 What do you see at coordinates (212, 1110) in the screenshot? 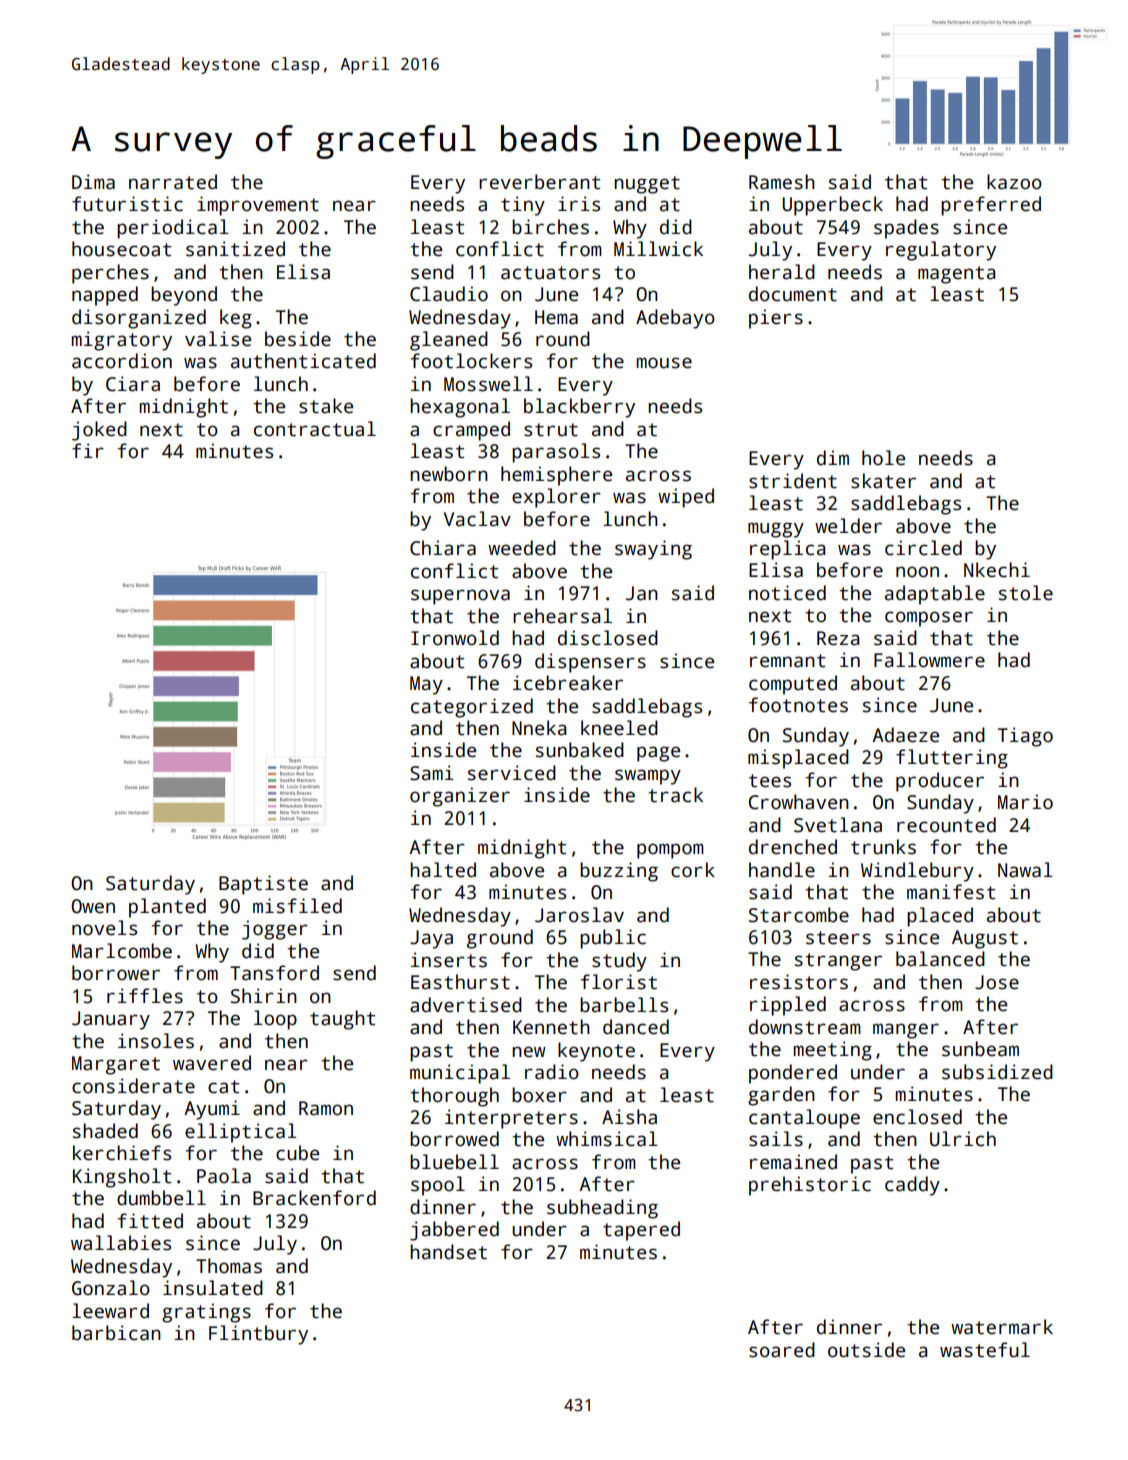
I see `Ayumi` at bounding box center [212, 1110].
